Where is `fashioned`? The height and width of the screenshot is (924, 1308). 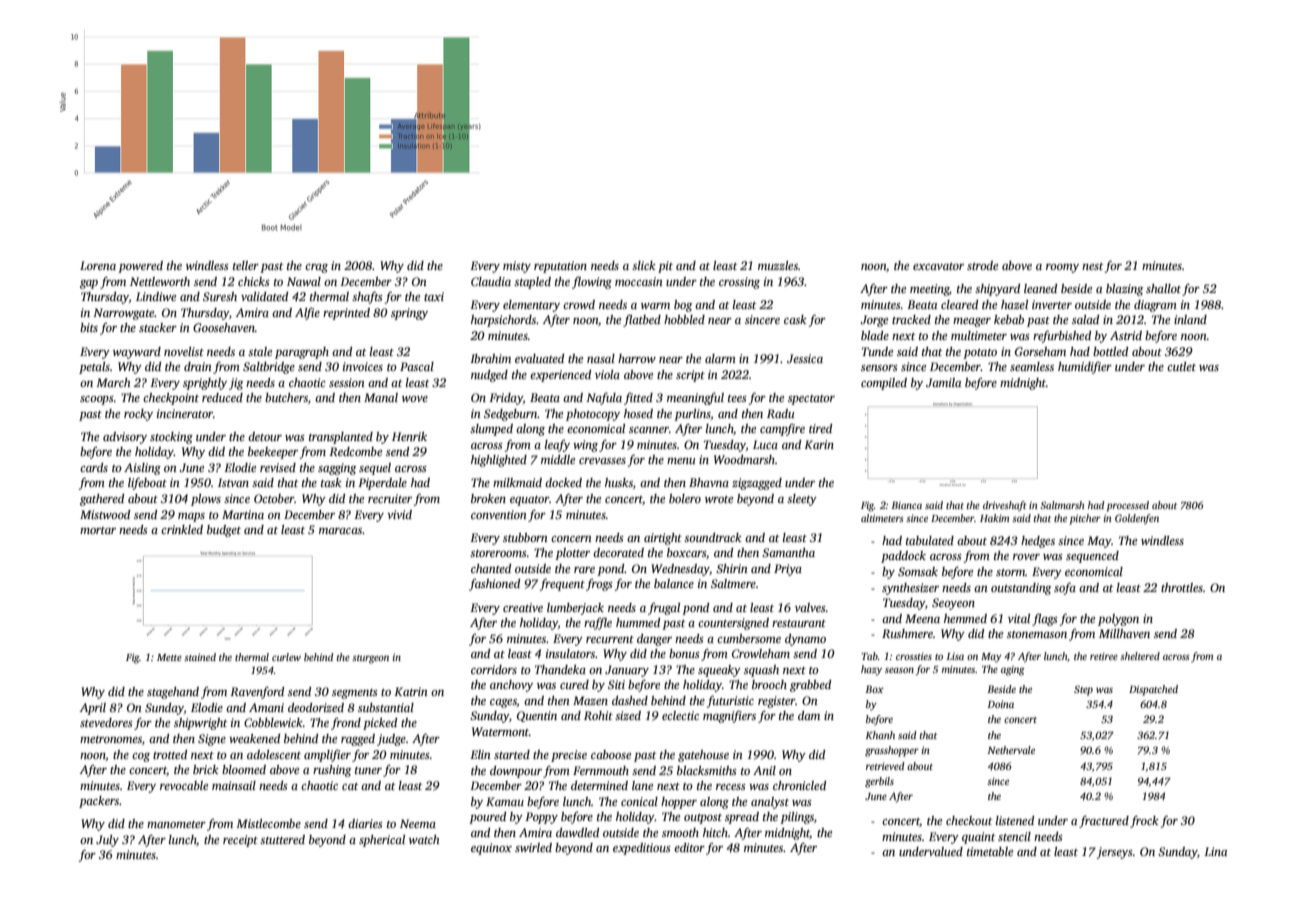 fashioned is located at coordinates (494, 585).
